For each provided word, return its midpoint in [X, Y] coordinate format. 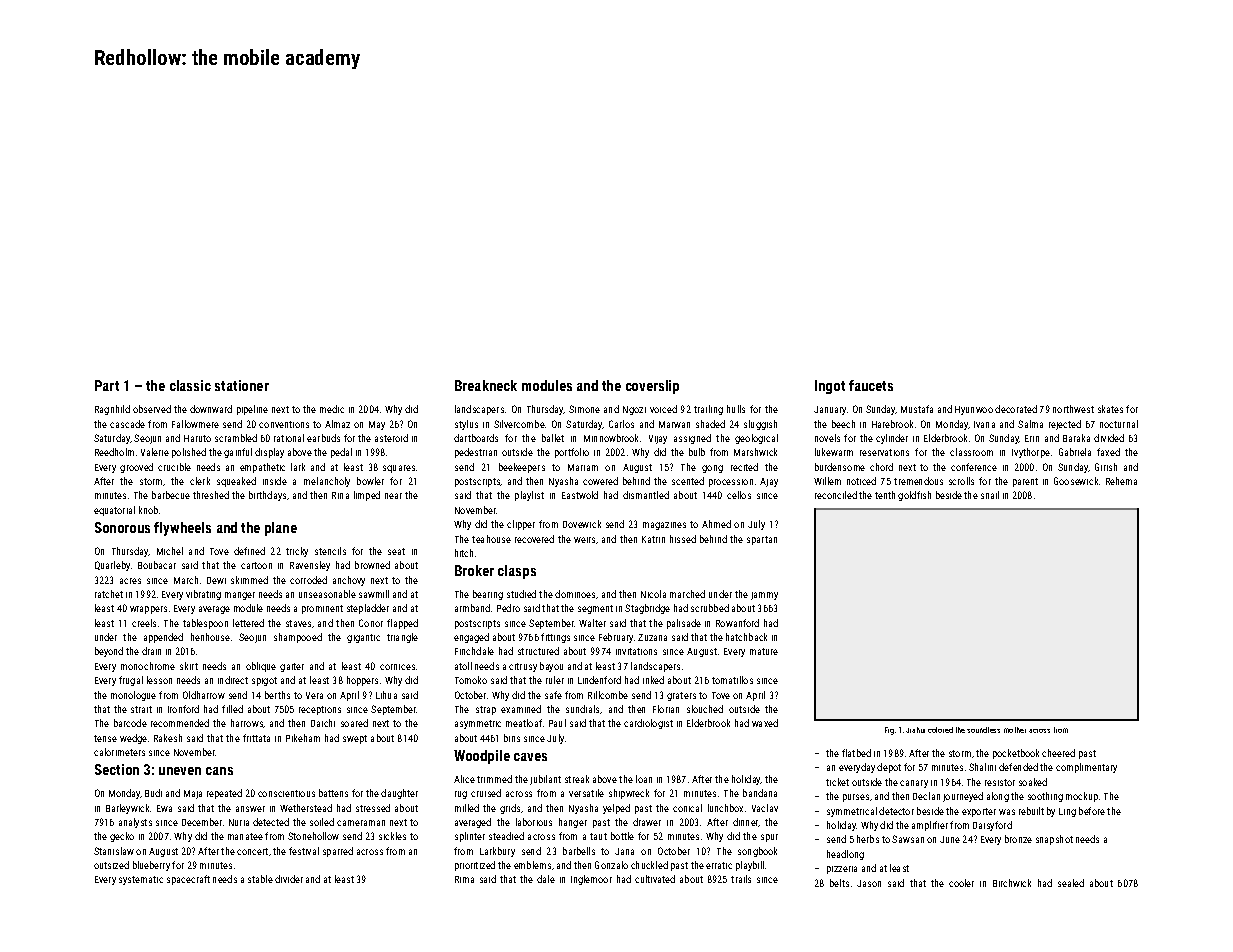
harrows [247, 723]
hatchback [746, 637]
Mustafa [917, 409]
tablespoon [205, 624]
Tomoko [471, 680]
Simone [584, 409]
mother [1015, 730]
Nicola [653, 594]
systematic [141, 880]
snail [990, 495]
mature [764, 651]
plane [281, 529]
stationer [242, 385]
